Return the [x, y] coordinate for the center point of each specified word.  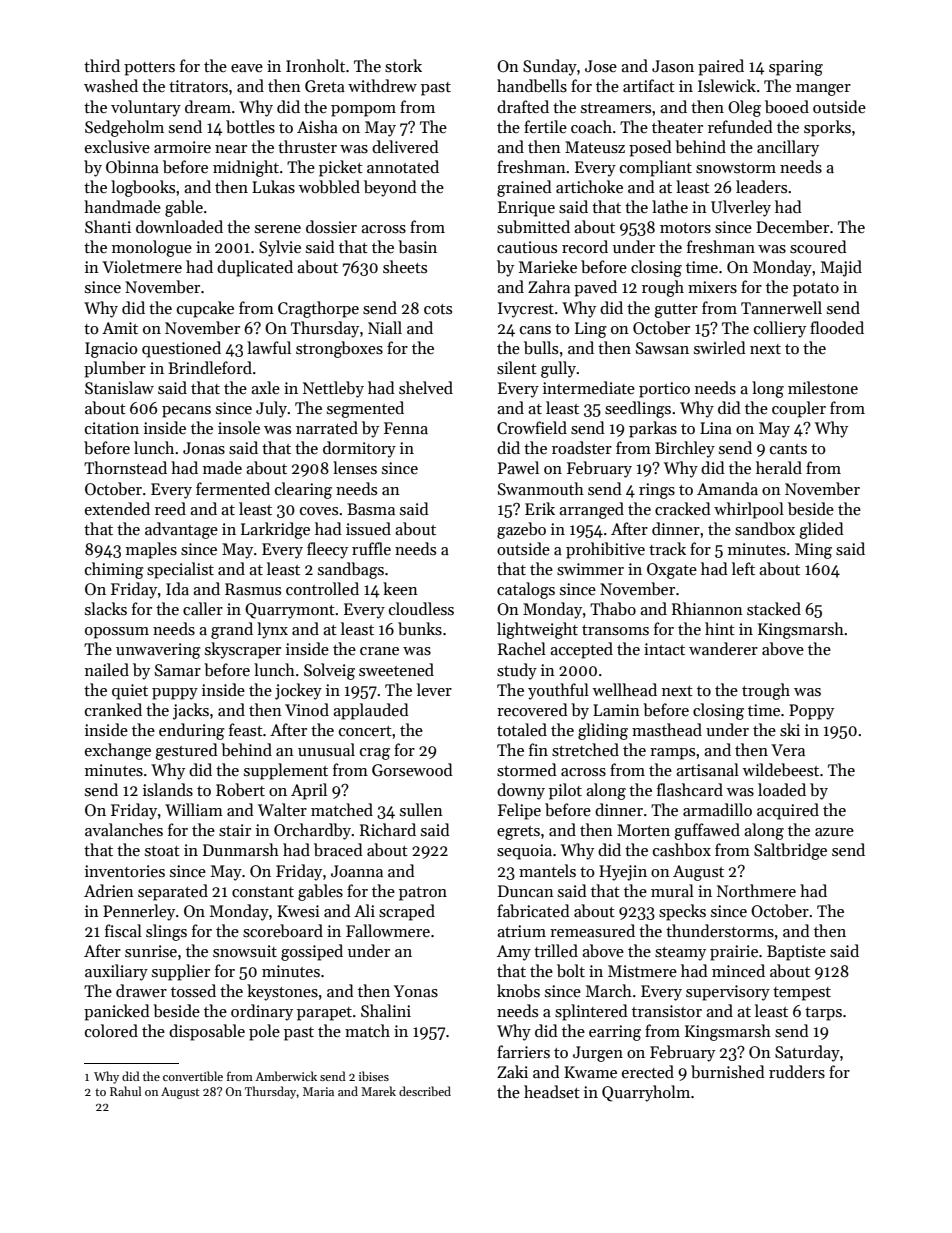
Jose [601, 66]
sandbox [765, 529]
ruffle [371, 548]
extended [117, 508]
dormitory [359, 449]
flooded [837, 327]
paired [721, 67]
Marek [378, 1091]
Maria [318, 1091]
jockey [298, 691]
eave [247, 68]
